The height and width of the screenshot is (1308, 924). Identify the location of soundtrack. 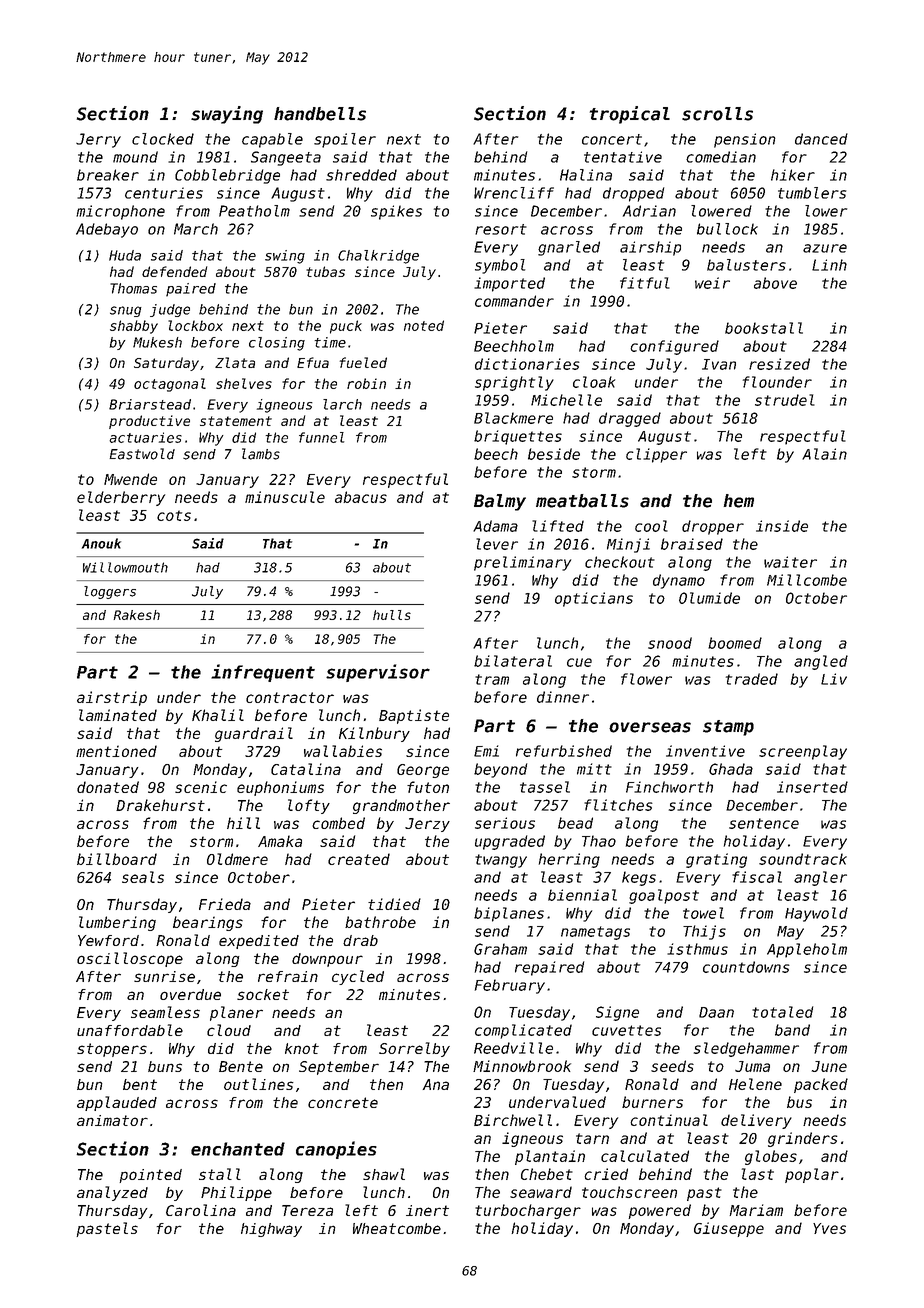
(803, 859).
